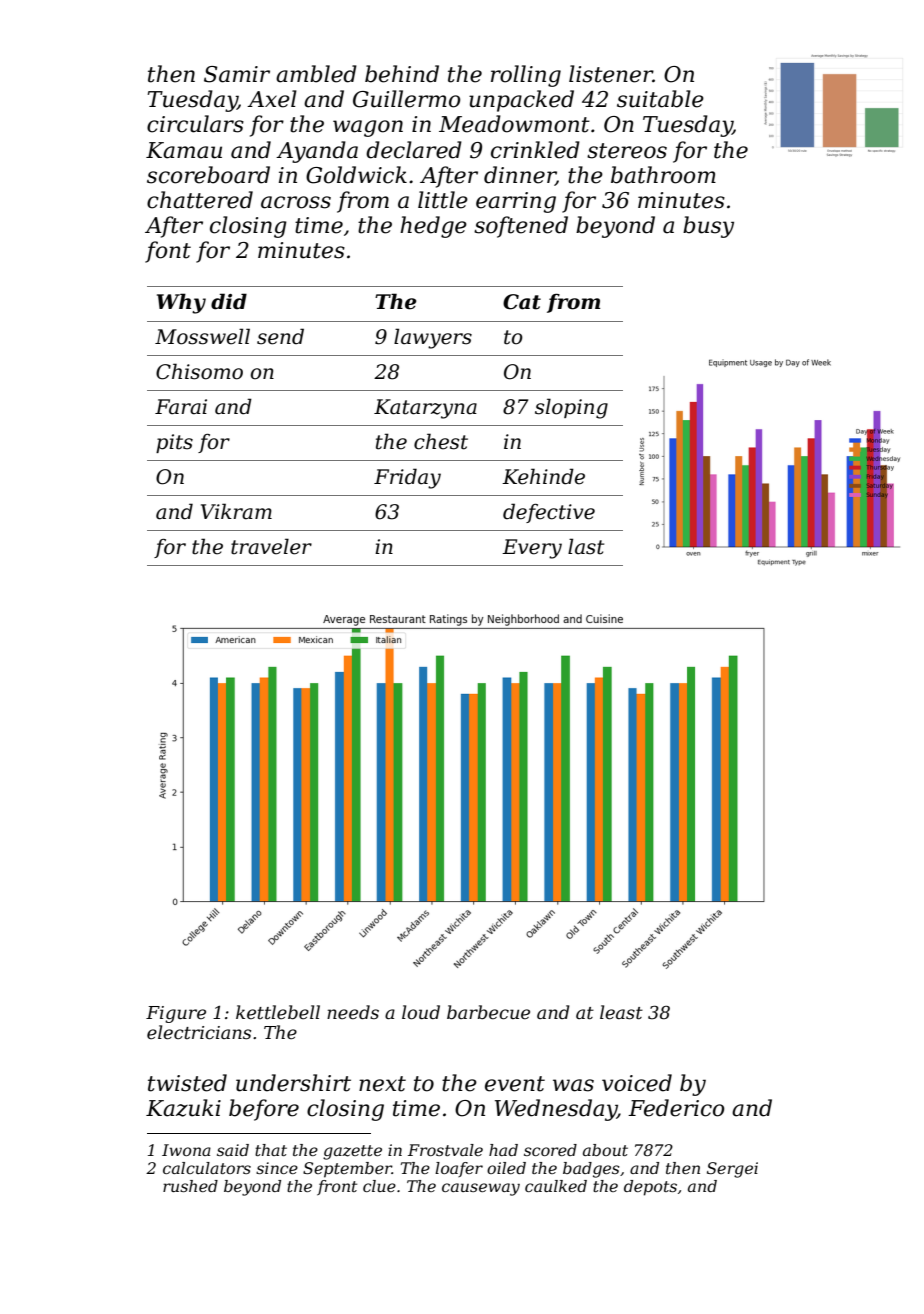 This document has width=924, height=1314. Describe the element at coordinates (621, 1012) in the document. I see `least` at that location.
